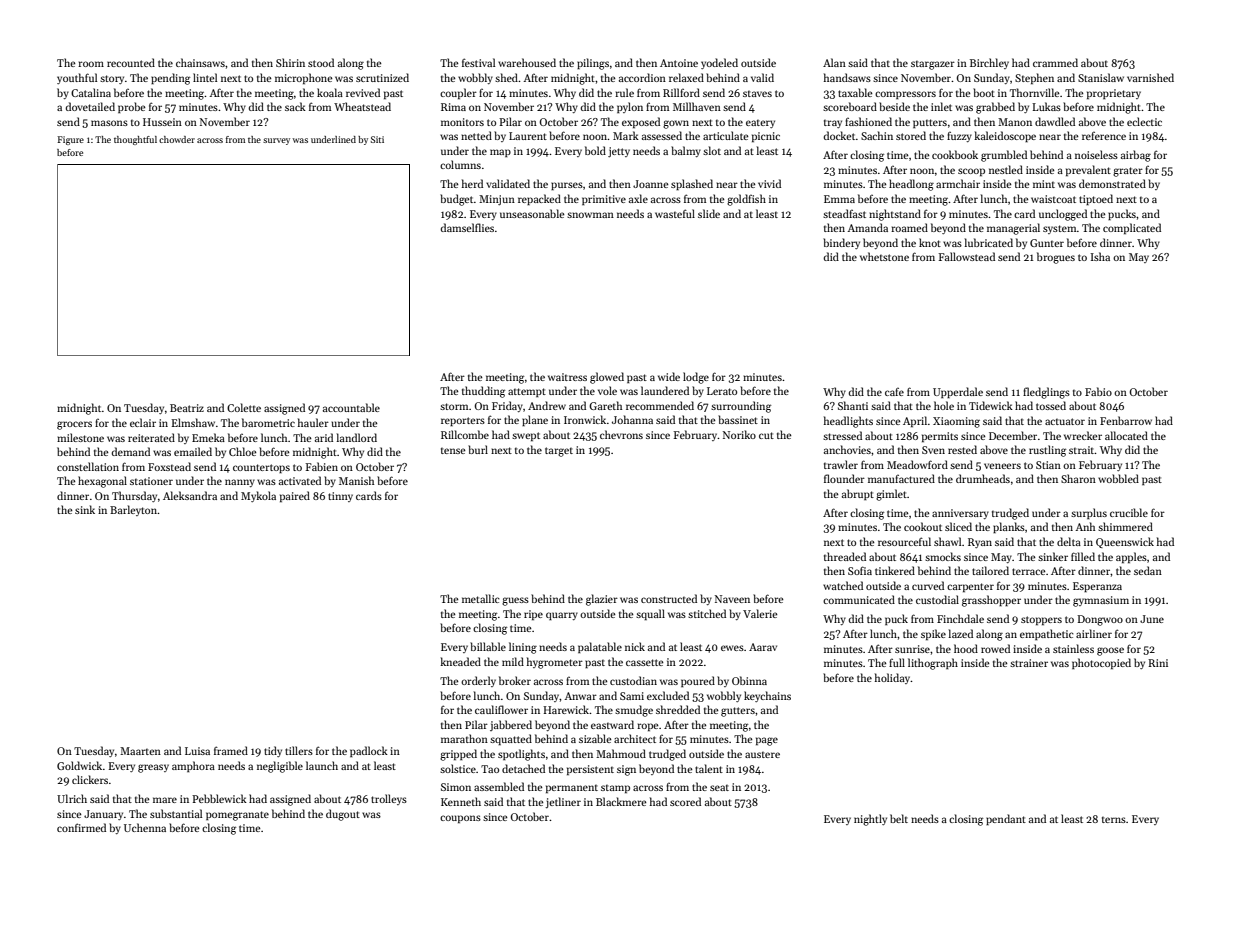  What do you see at coordinates (369, 751) in the screenshot?
I see `padlock` at bounding box center [369, 751].
